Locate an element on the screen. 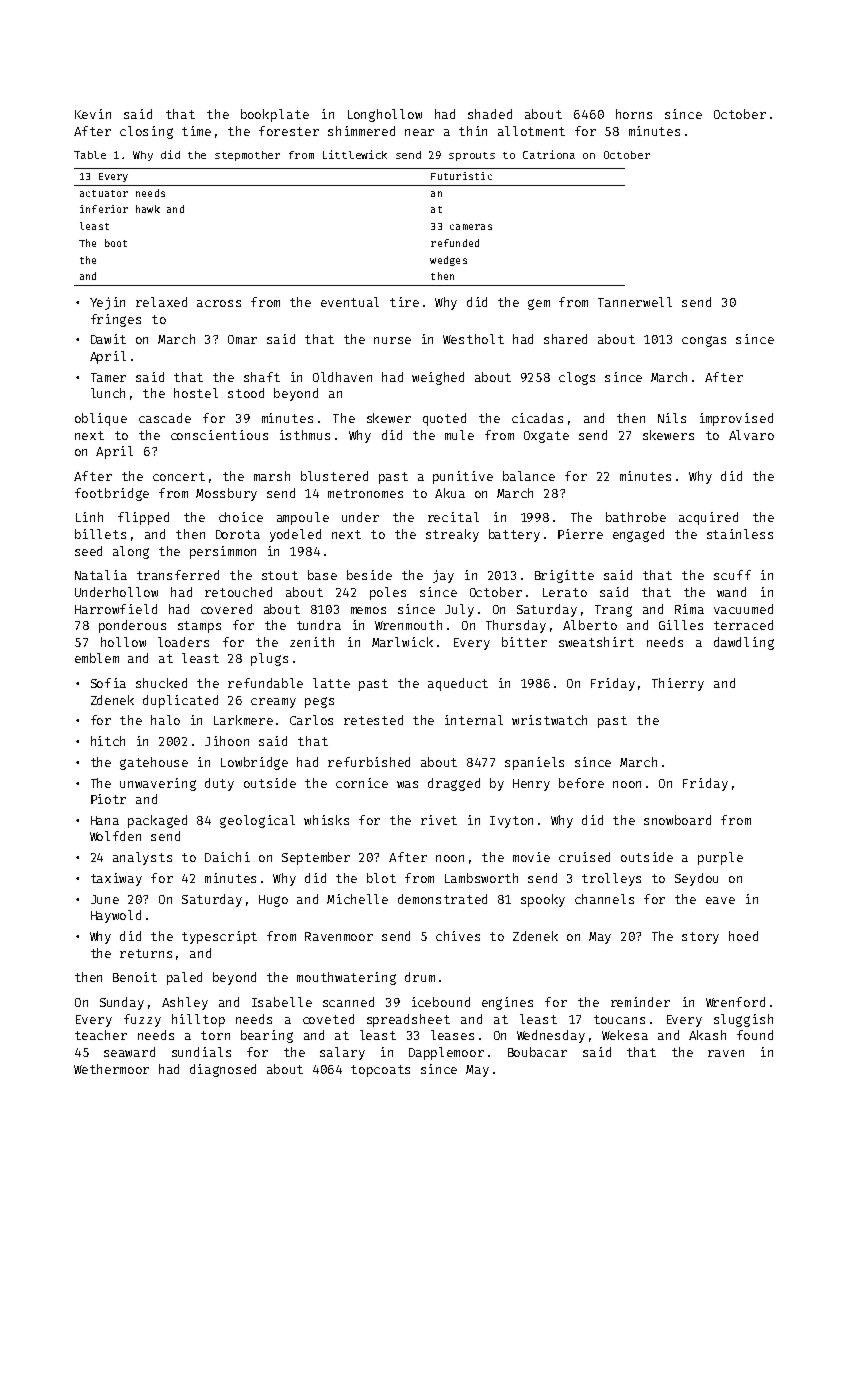  dawdling is located at coordinates (744, 643).
